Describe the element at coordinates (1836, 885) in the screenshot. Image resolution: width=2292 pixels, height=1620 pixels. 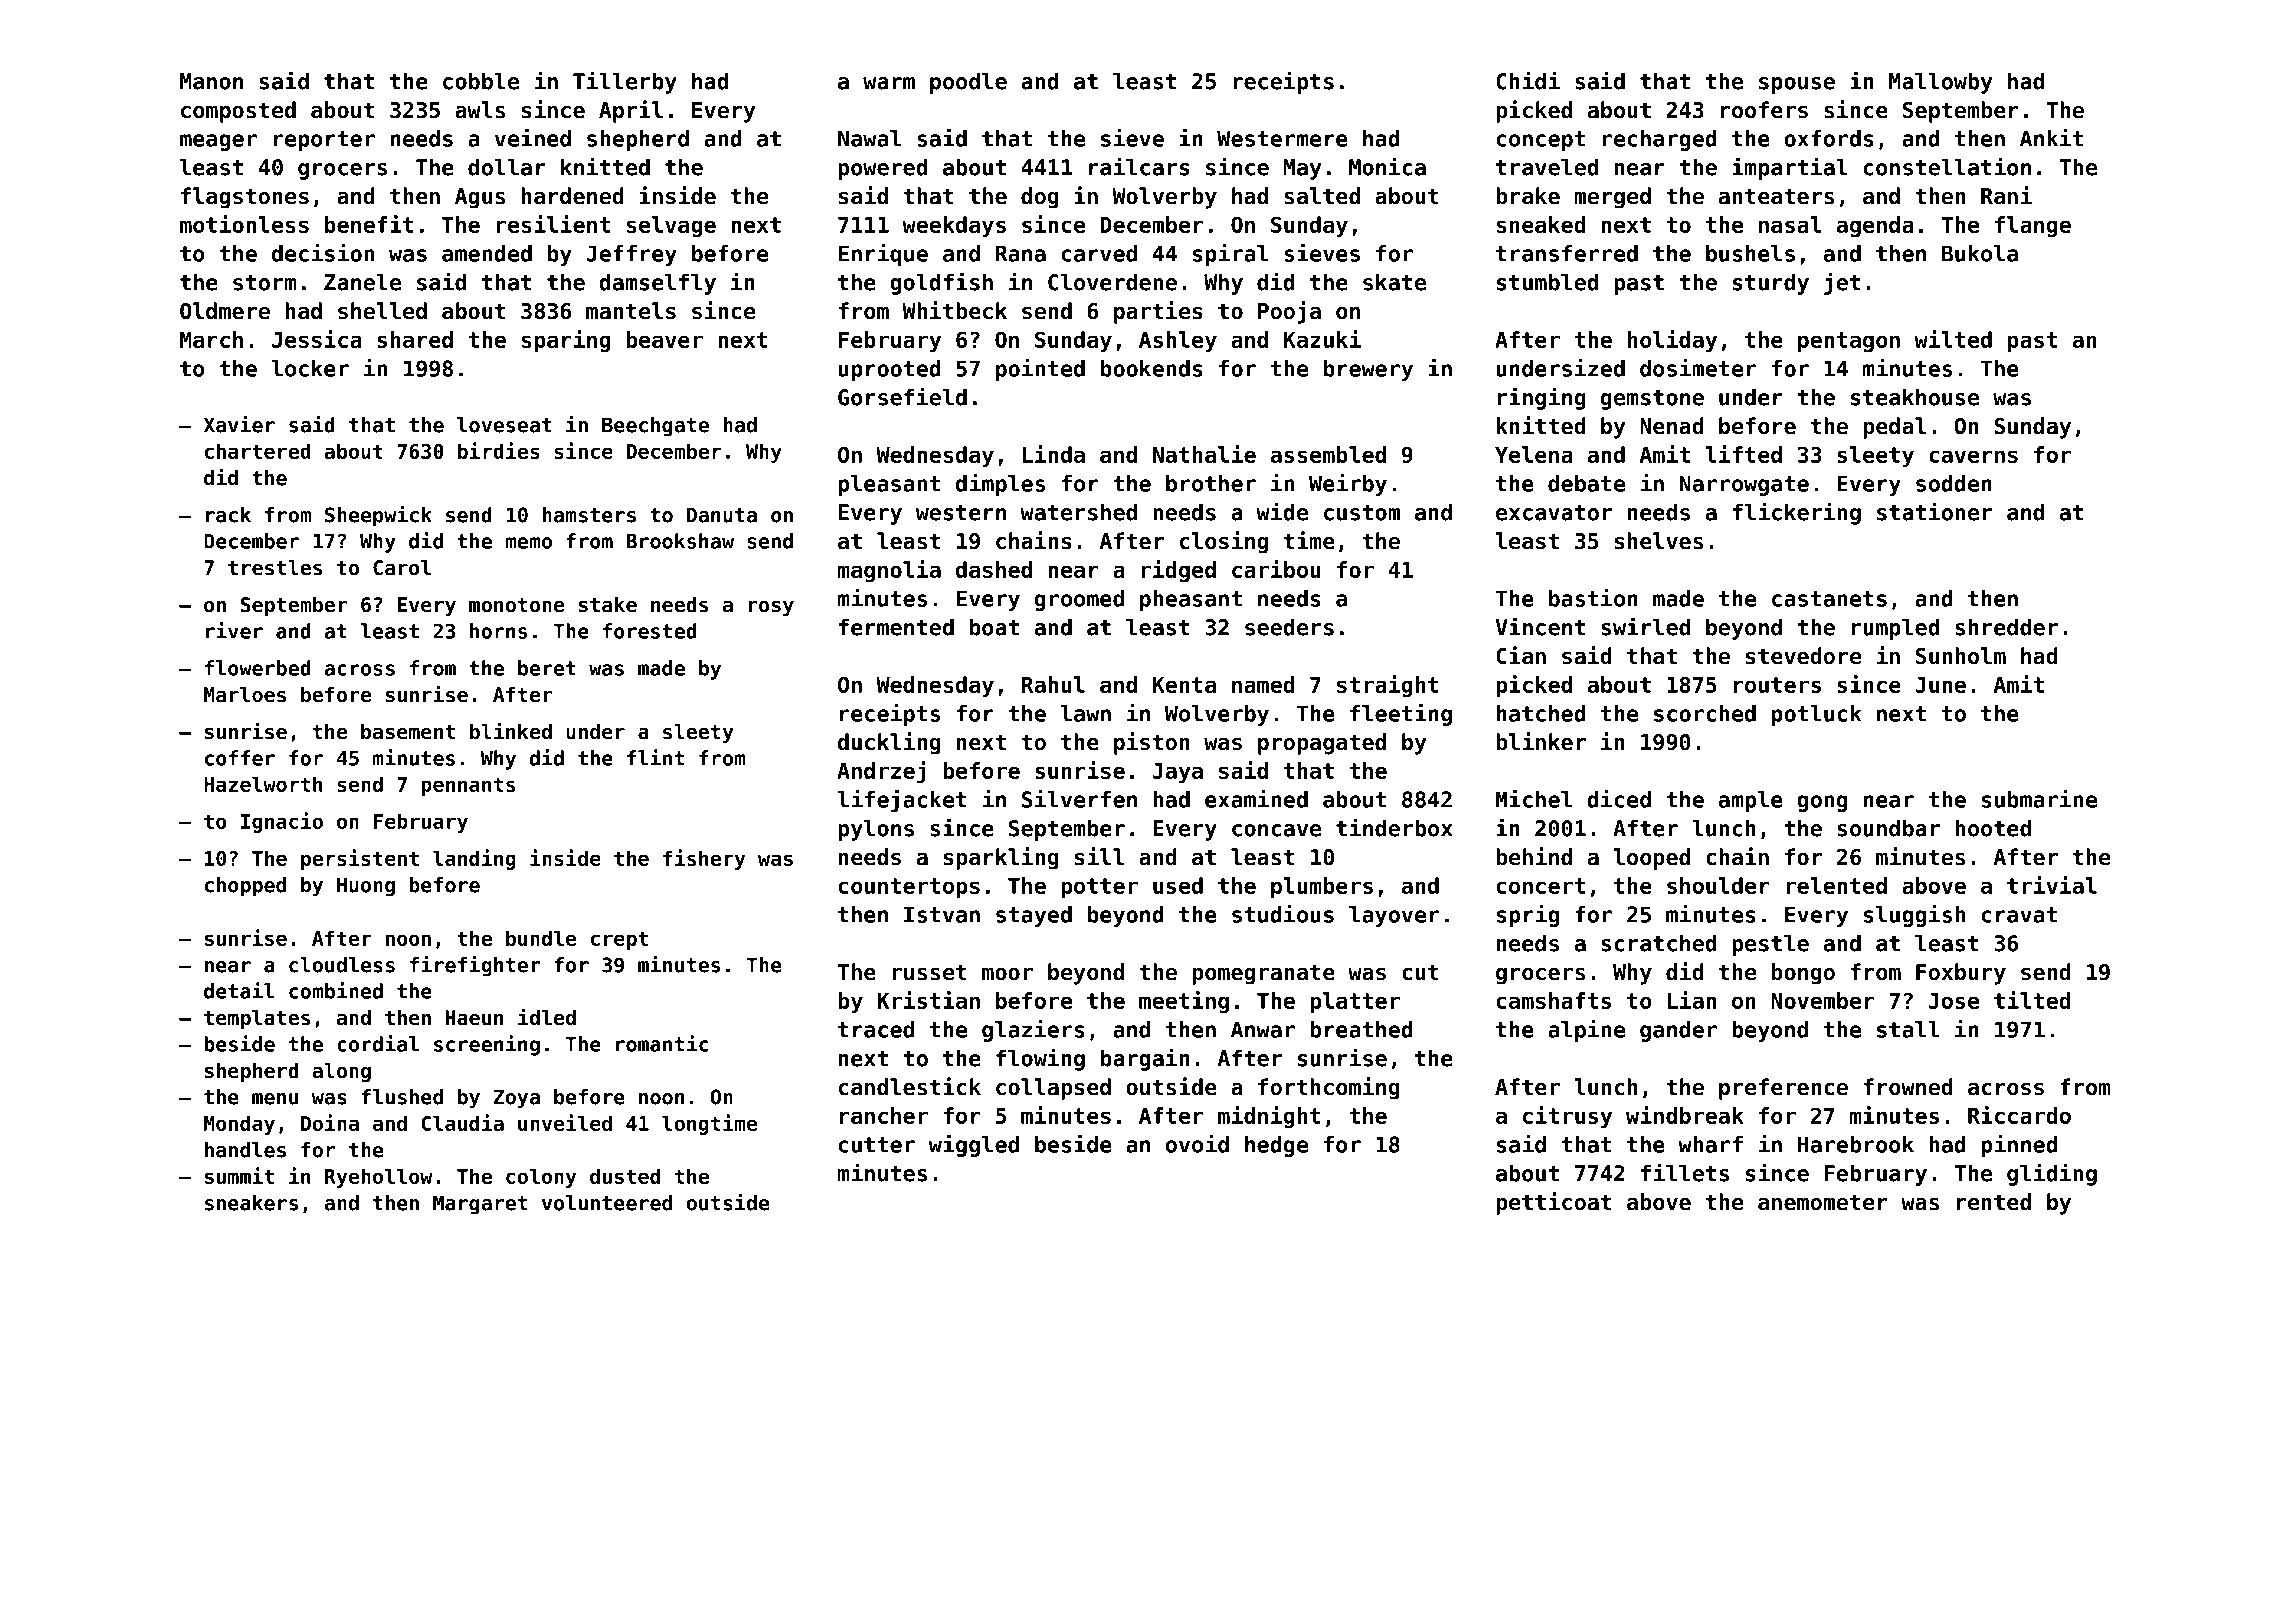
I see `relented` at that location.
